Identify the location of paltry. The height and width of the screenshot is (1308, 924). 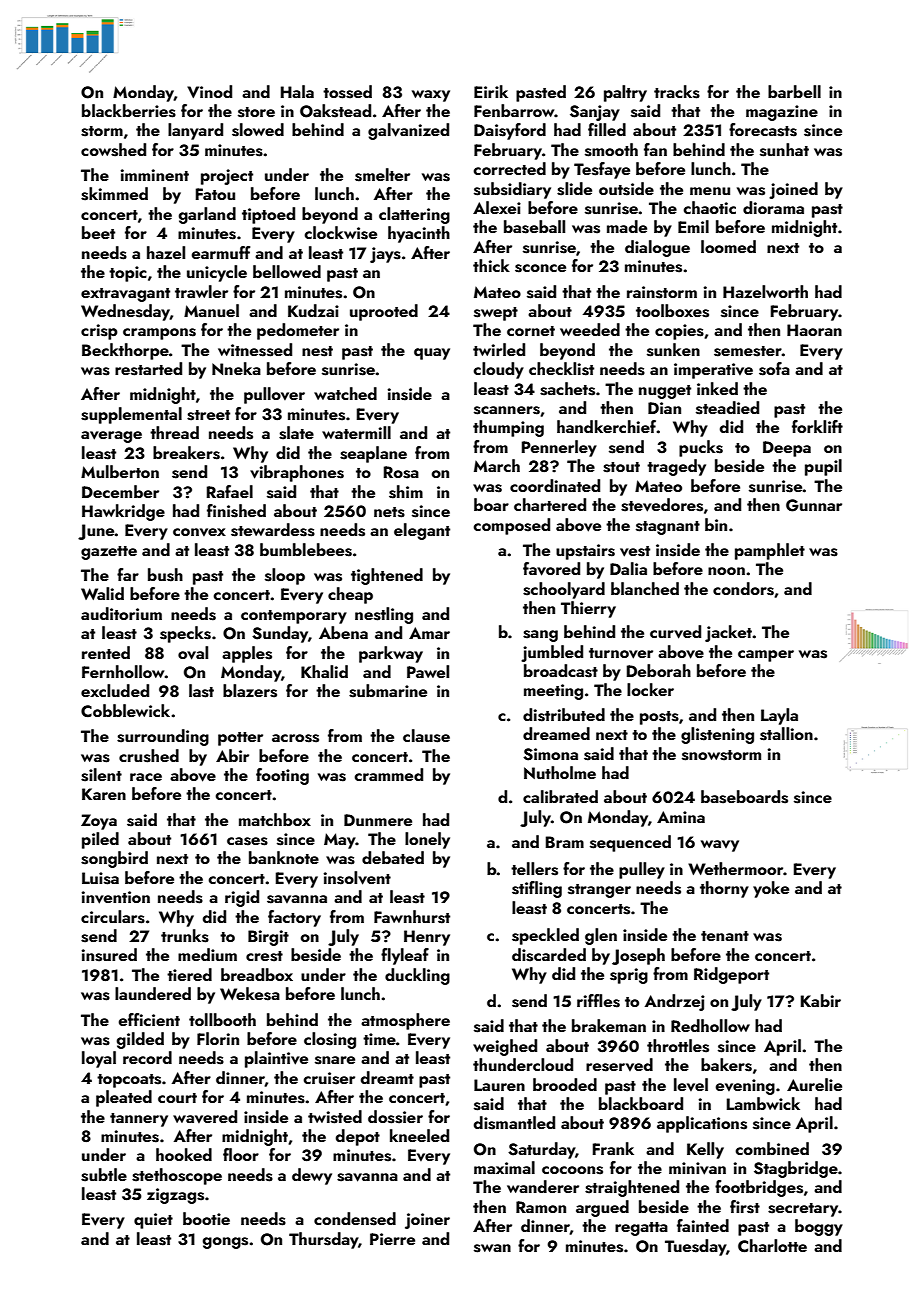
(625, 93).
